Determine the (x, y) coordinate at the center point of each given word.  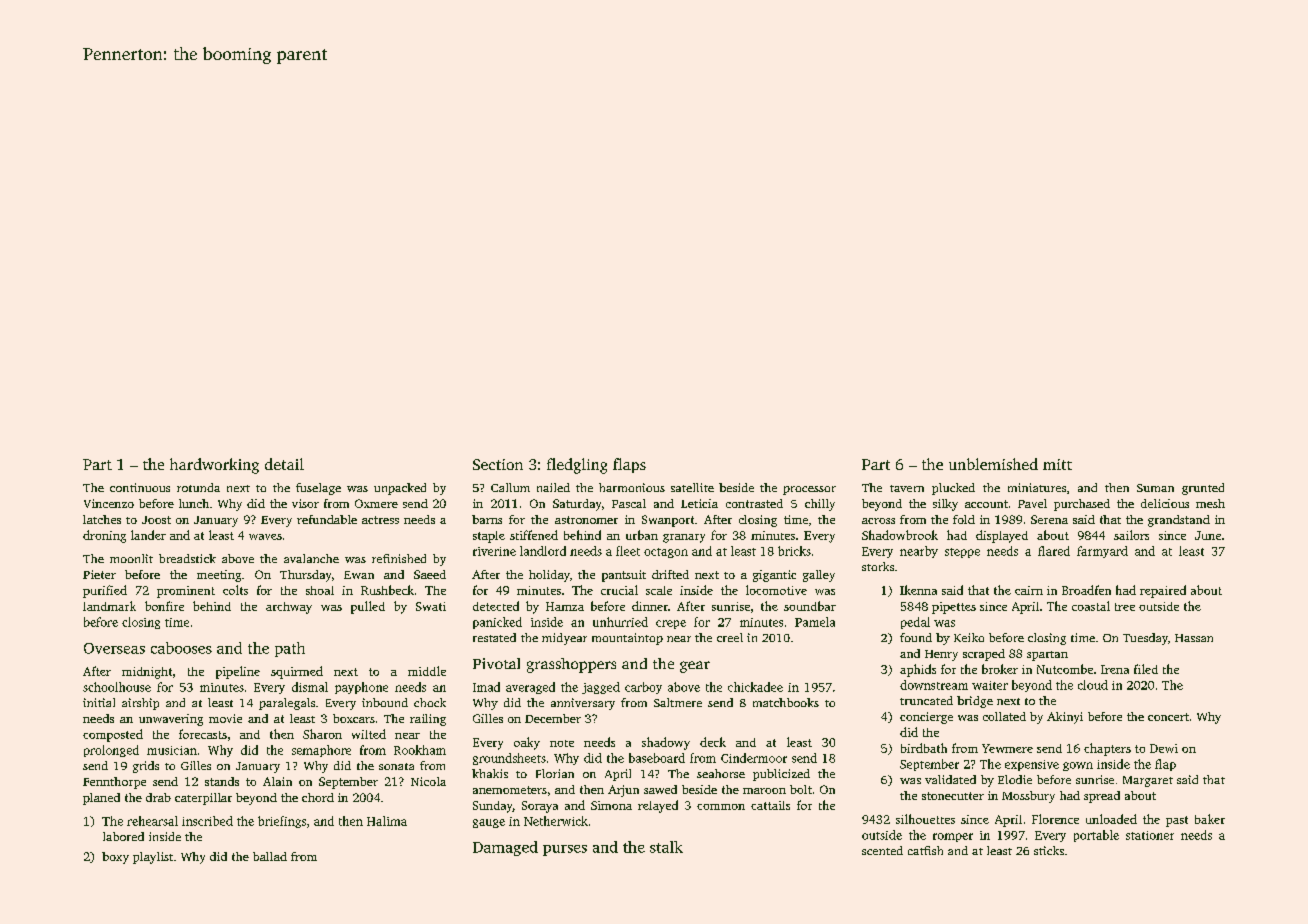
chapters (1107, 749)
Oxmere (376, 503)
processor (809, 490)
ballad (270, 856)
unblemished (993, 464)
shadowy (666, 743)
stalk (666, 847)
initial (99, 702)
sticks (1049, 850)
